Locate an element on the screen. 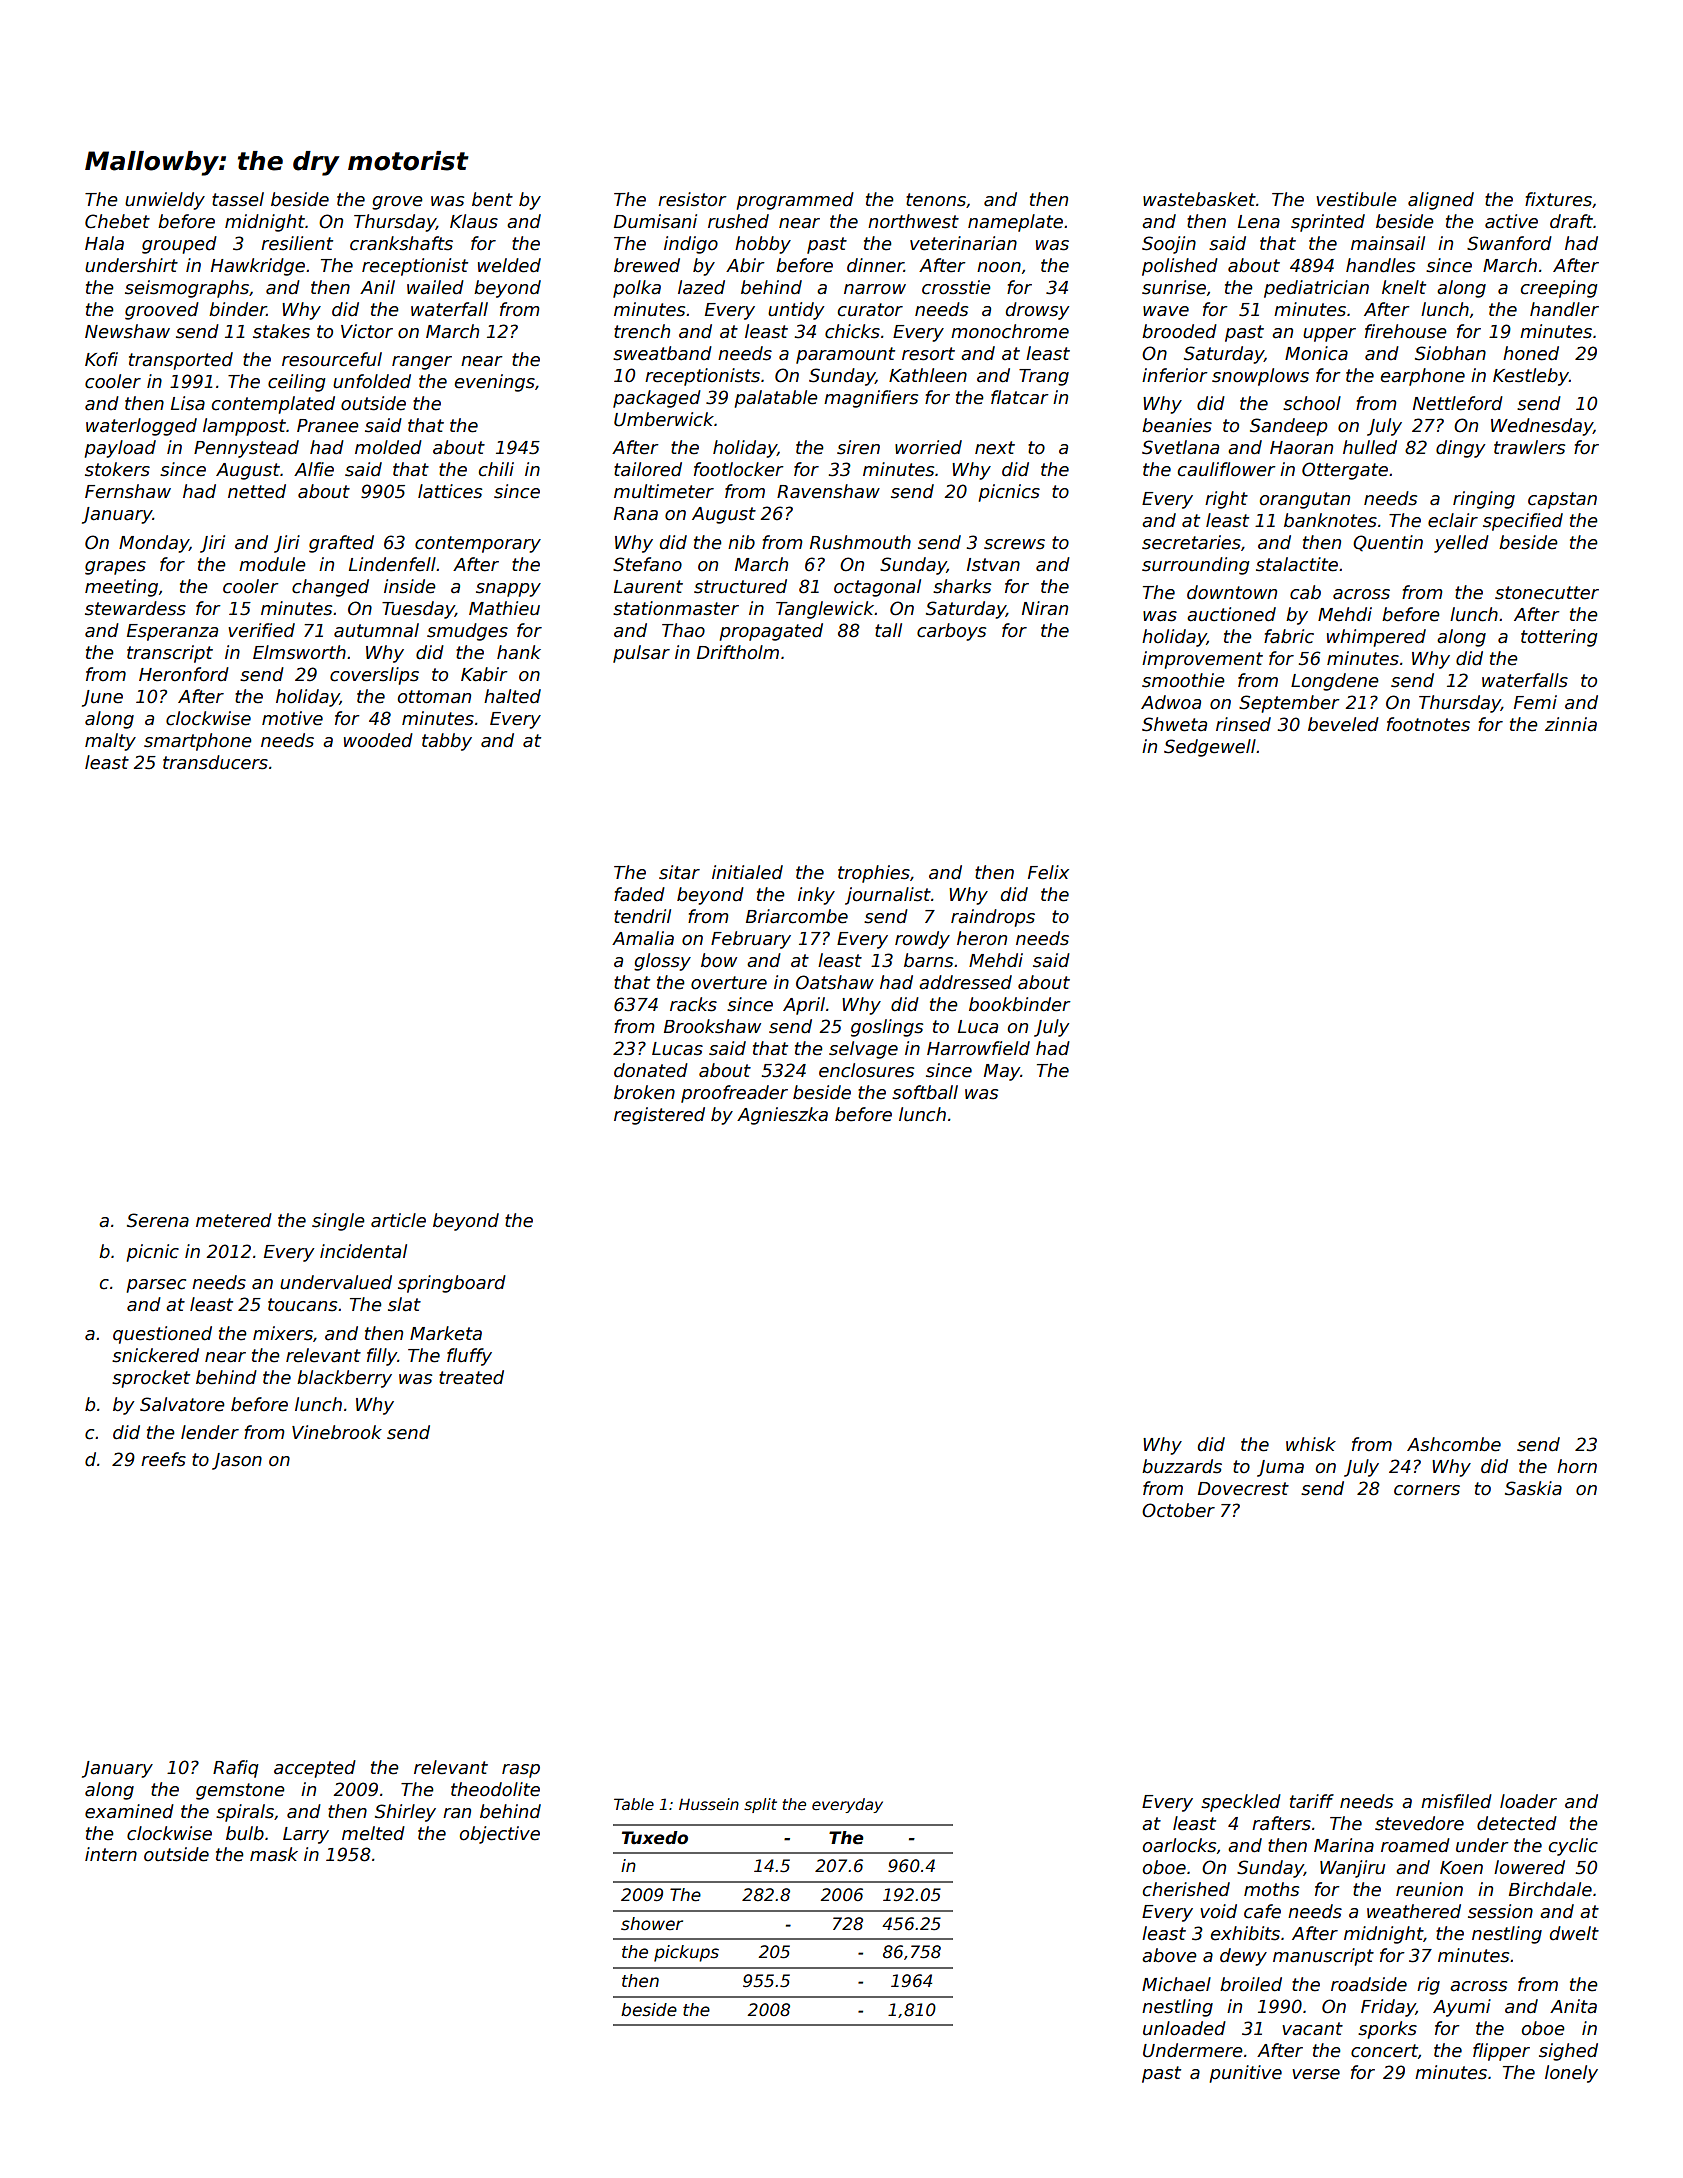 The image size is (1683, 2178). treated is located at coordinates (471, 1377).
